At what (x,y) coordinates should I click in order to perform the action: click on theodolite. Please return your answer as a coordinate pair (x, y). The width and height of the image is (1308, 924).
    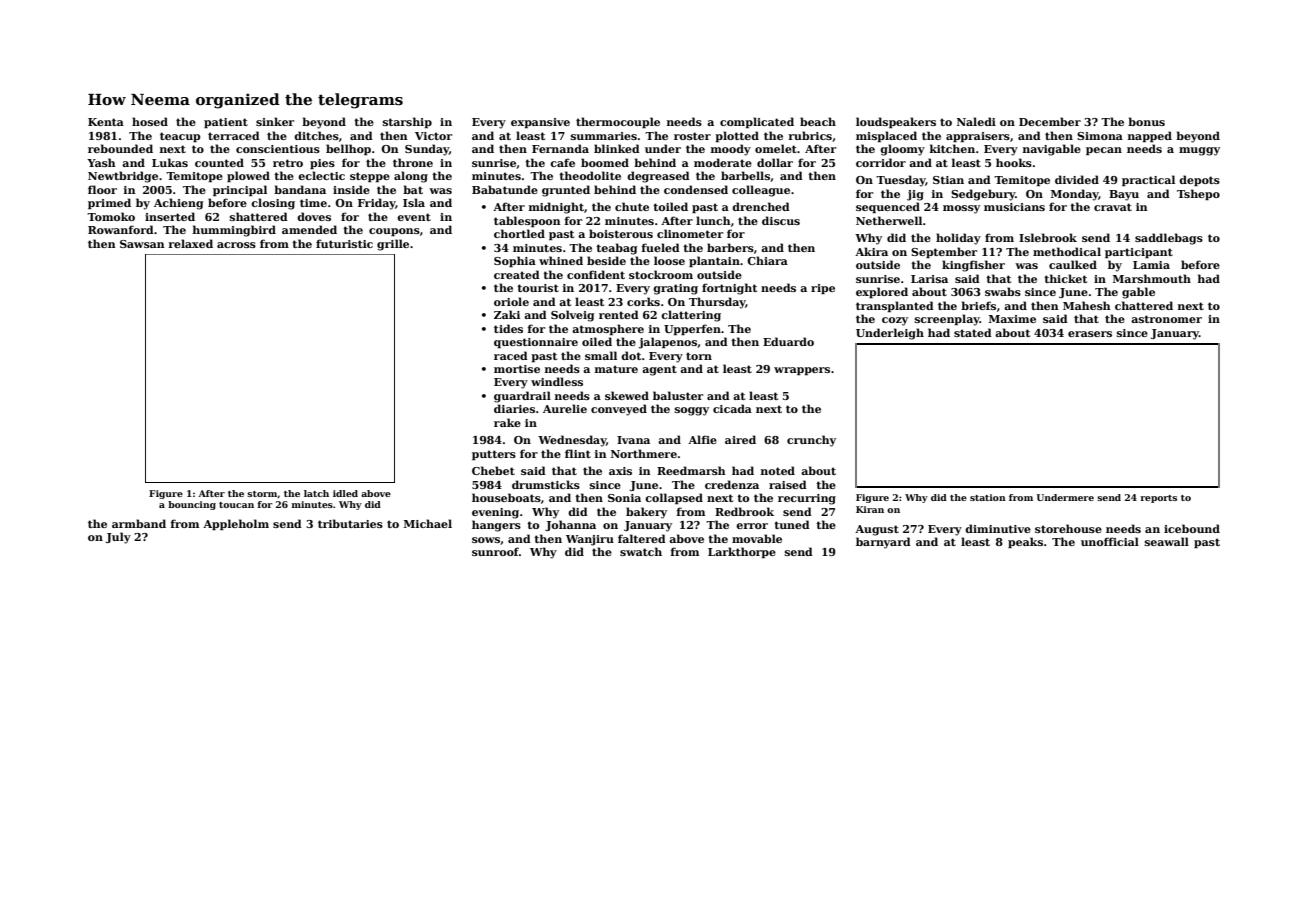
    Looking at the image, I should click on (590, 175).
